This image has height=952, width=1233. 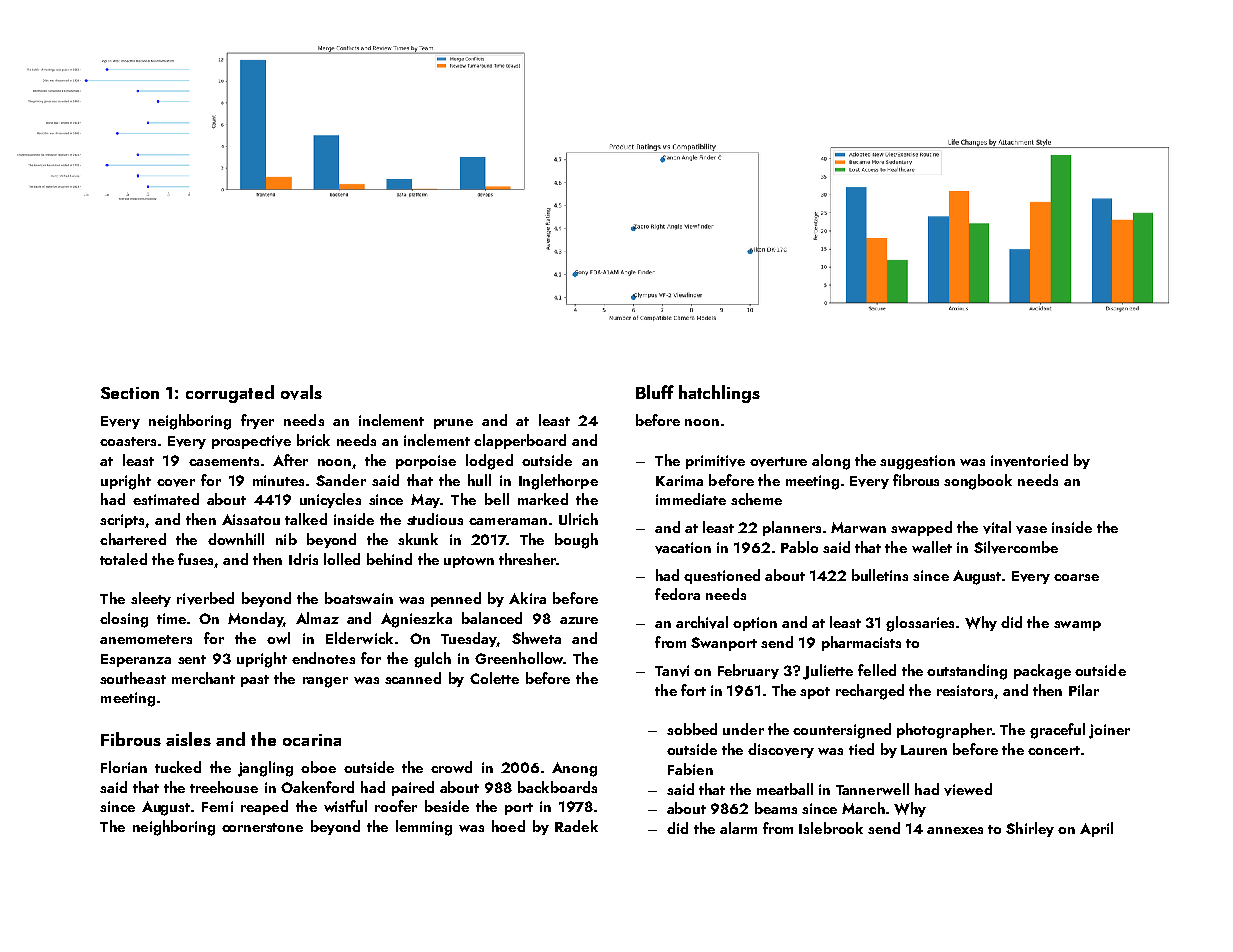 What do you see at coordinates (262, 827) in the image?
I see `cornerstone` at bounding box center [262, 827].
